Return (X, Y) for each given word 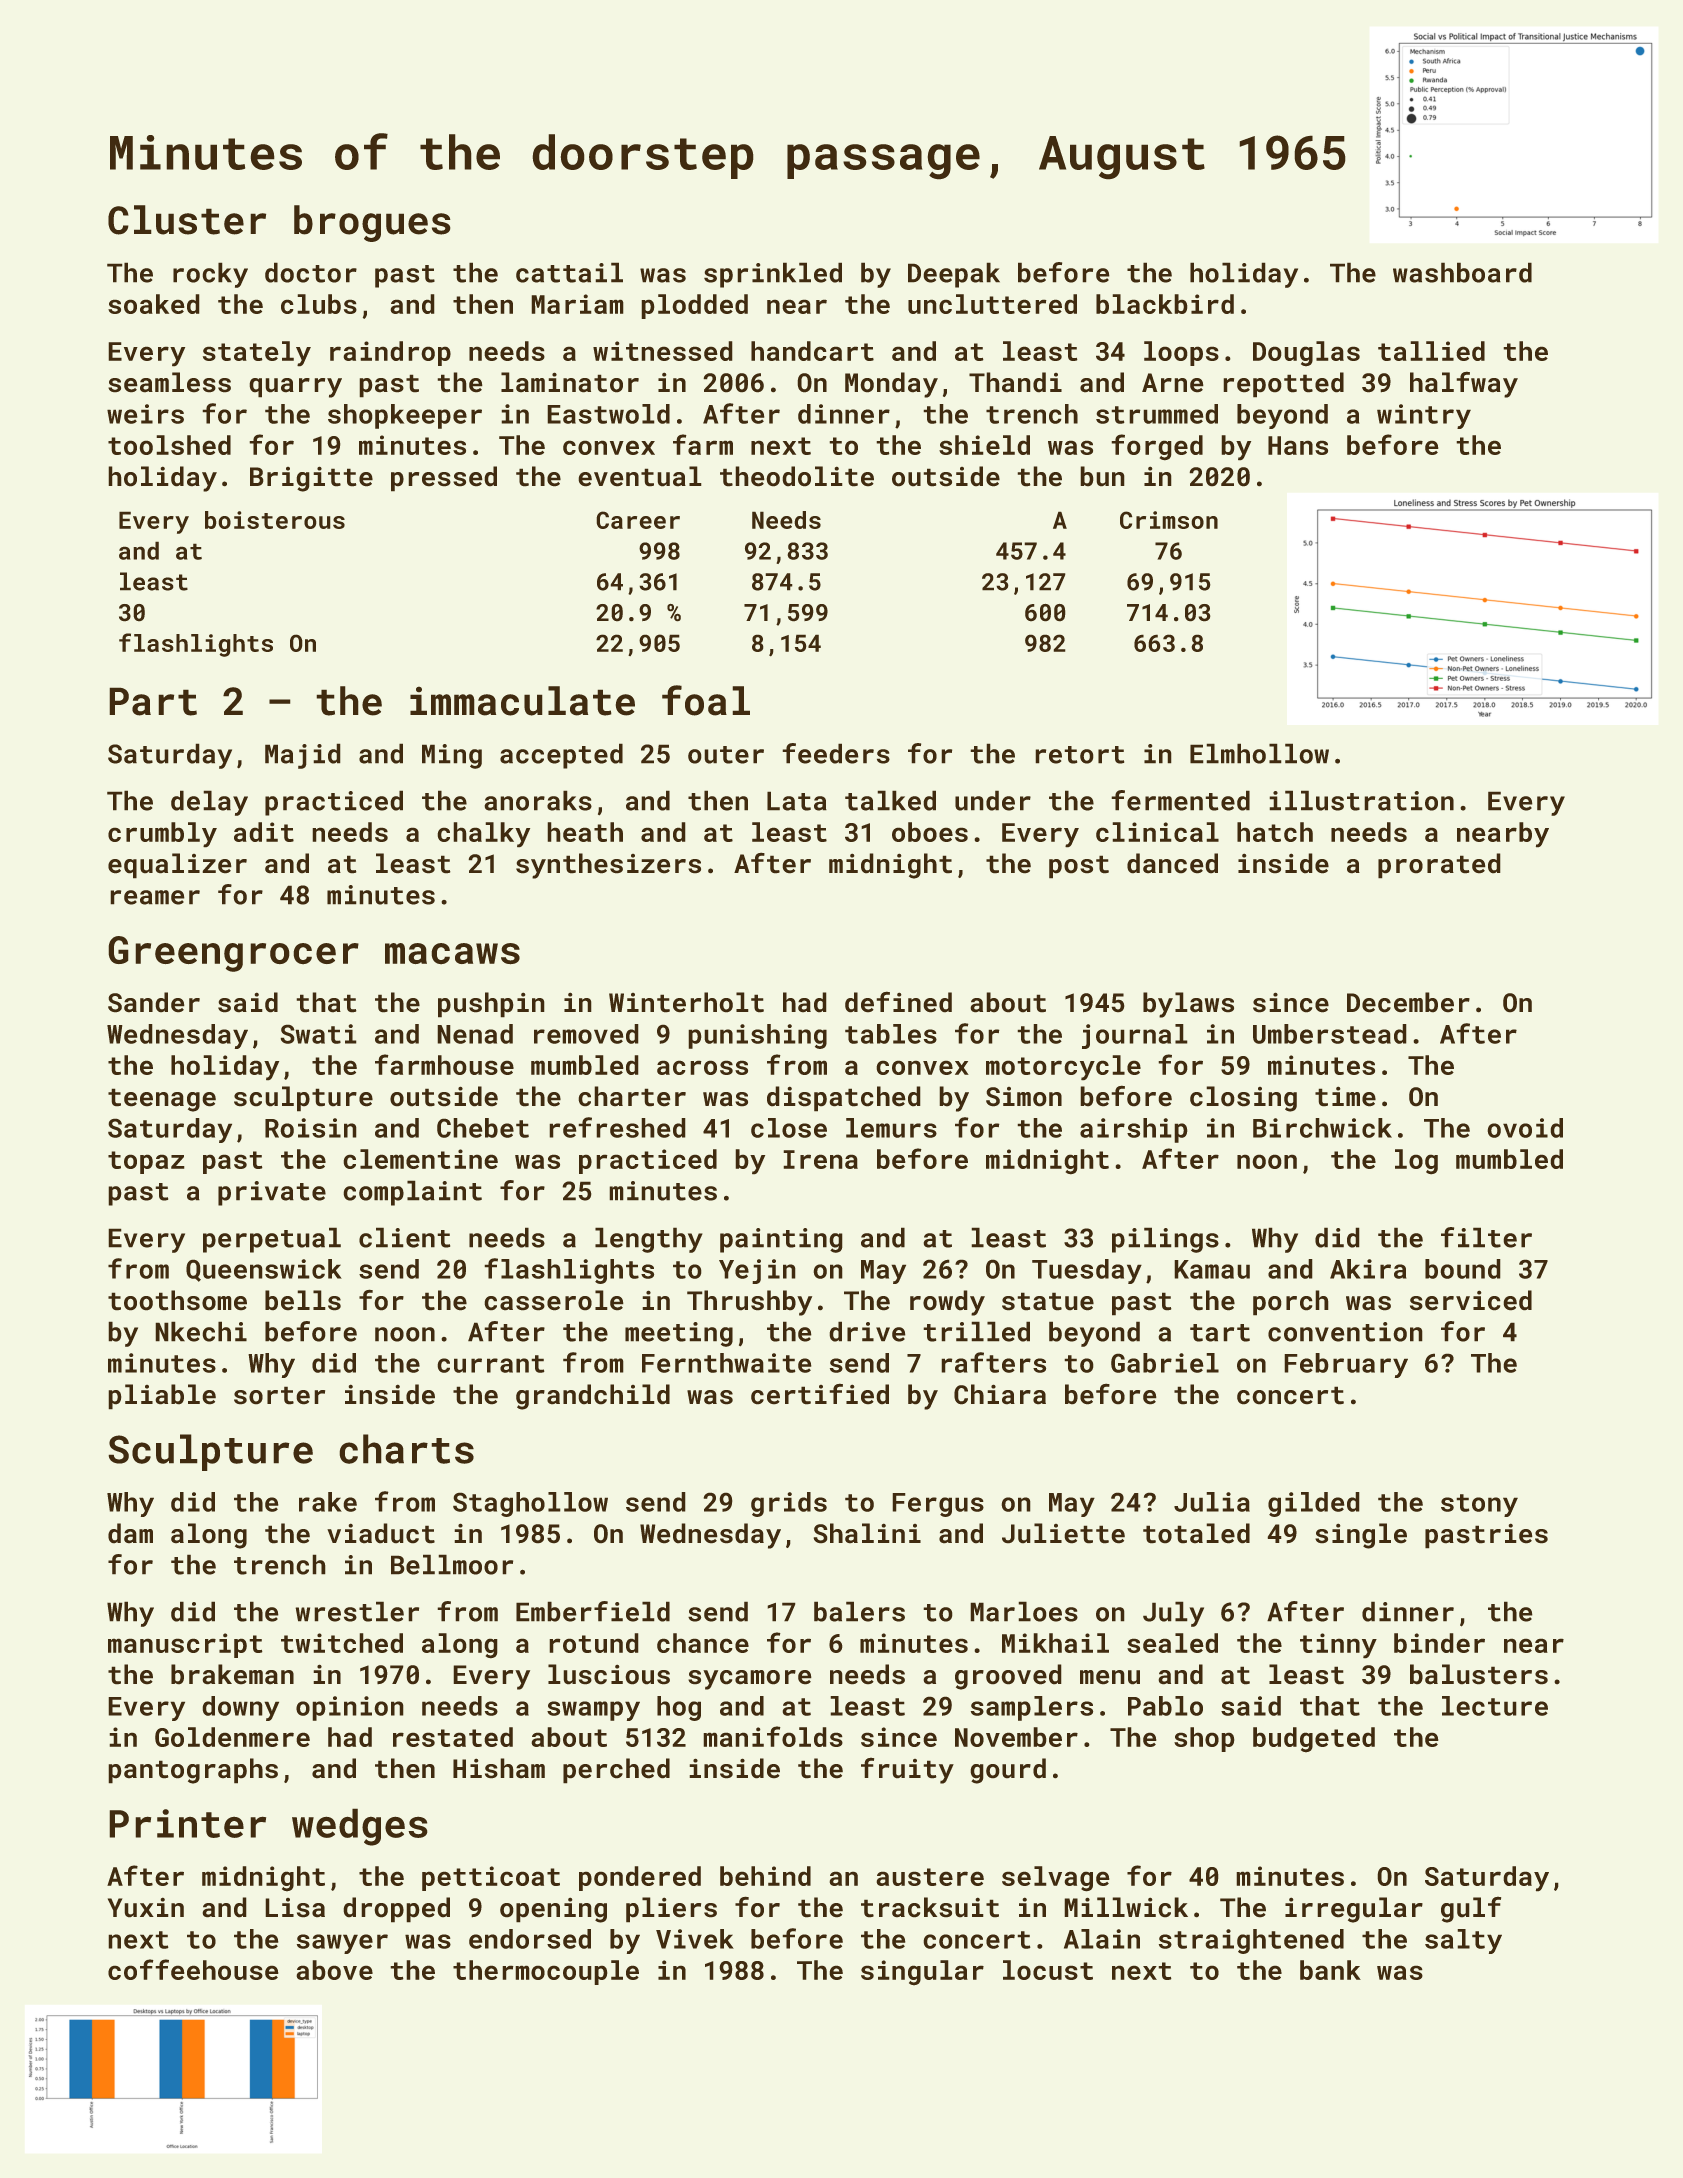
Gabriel (1165, 1363)
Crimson (1169, 520)
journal (1135, 1036)
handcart (812, 351)
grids (789, 1504)
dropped (396, 1910)
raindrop (390, 353)
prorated (1439, 866)
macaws (452, 954)
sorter (279, 1395)
